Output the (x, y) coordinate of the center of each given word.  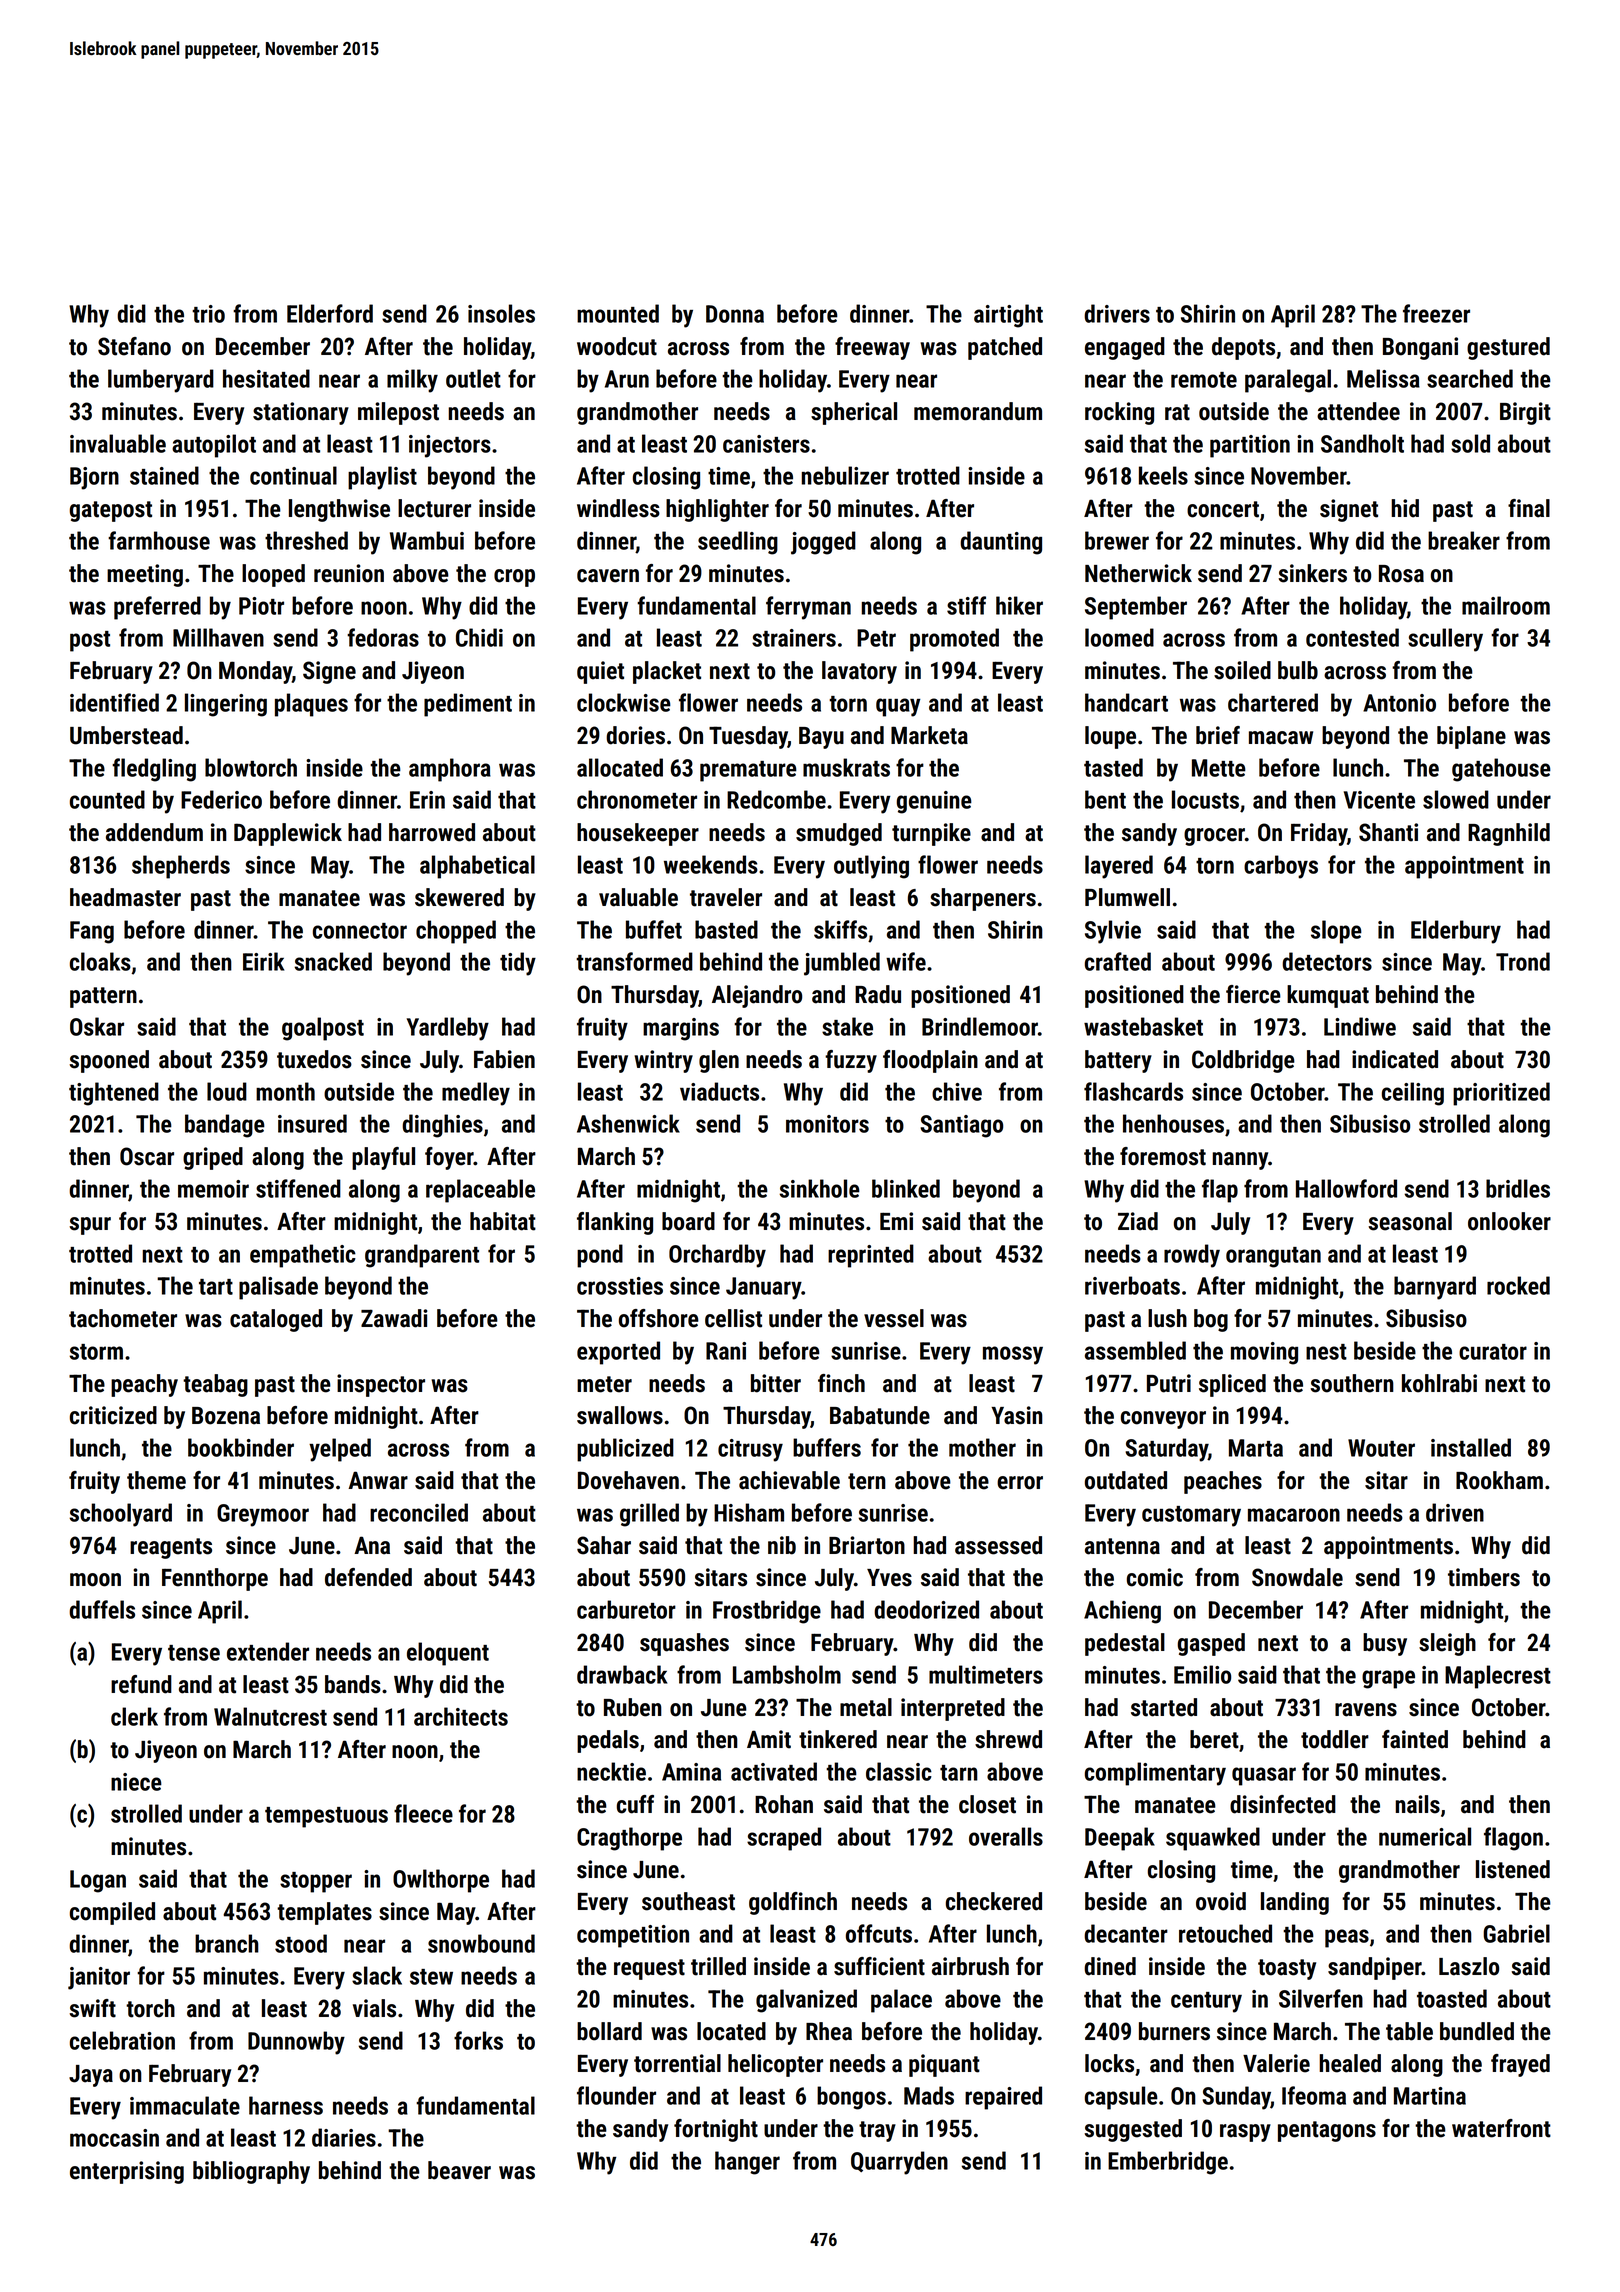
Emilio (1202, 1674)
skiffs (840, 929)
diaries (344, 2137)
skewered (459, 897)
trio (208, 314)
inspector (381, 1385)
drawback (622, 1674)
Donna (735, 314)
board (688, 1221)
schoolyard (120, 1515)
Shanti (1388, 832)
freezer (1436, 313)
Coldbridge (1243, 1061)
